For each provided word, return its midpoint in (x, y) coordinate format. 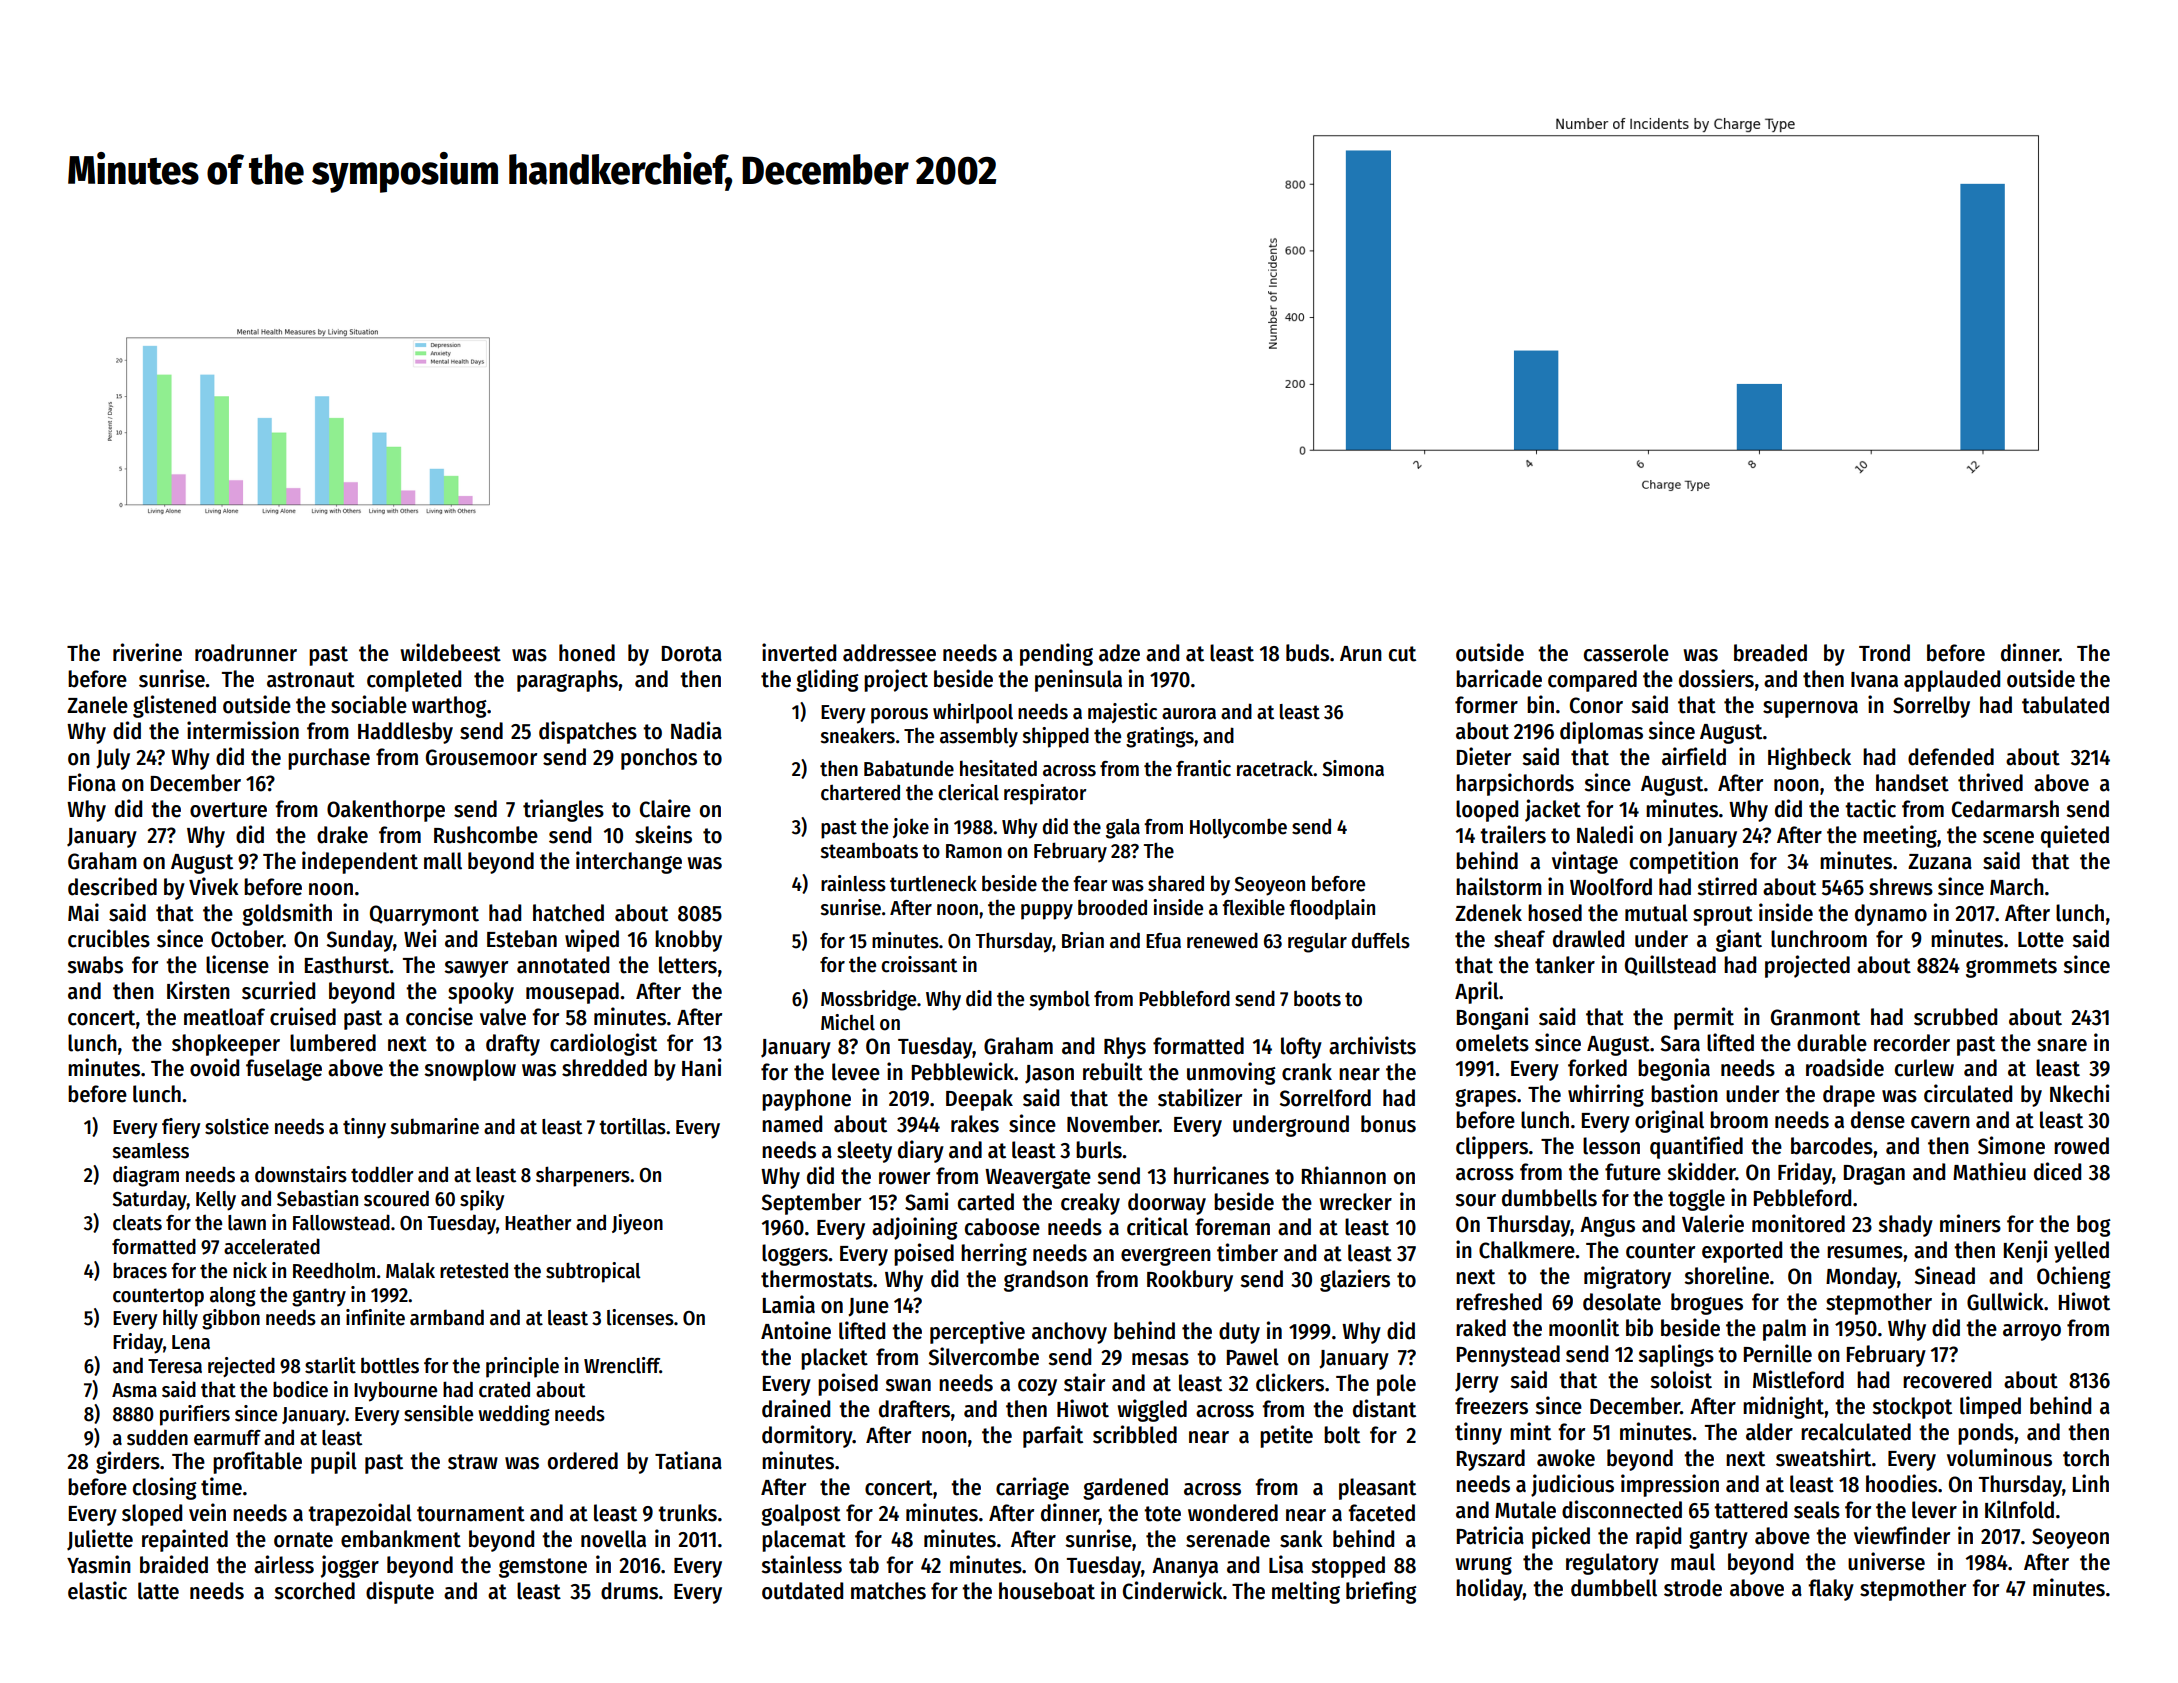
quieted (2075, 836)
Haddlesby (405, 733)
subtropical (593, 1272)
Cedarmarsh (2005, 809)
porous (899, 716)
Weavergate (1038, 1179)
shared (1176, 883)
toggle (1696, 1200)
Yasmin (99, 1564)
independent (360, 862)
